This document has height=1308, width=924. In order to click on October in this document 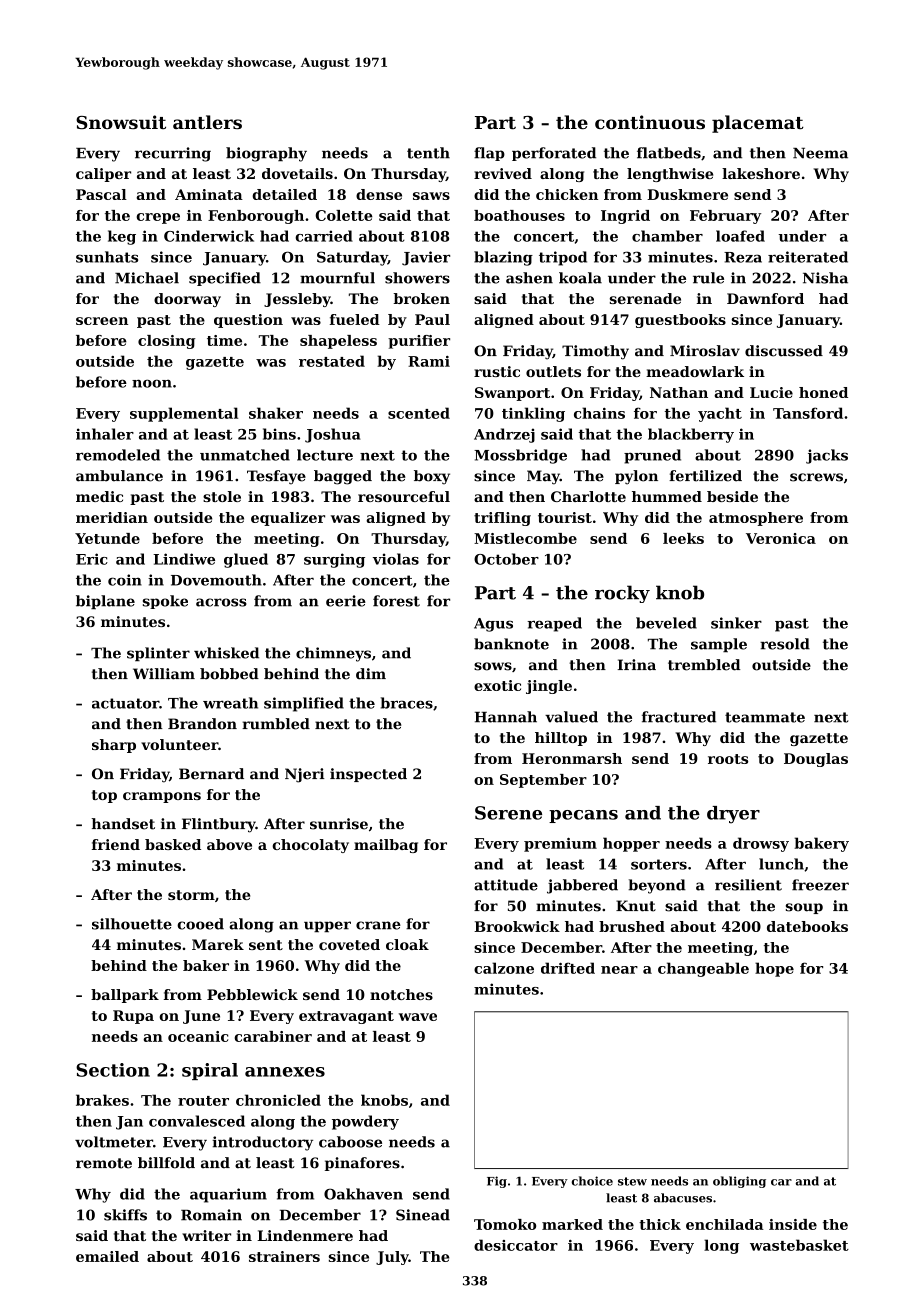, I will do `click(506, 559)`.
